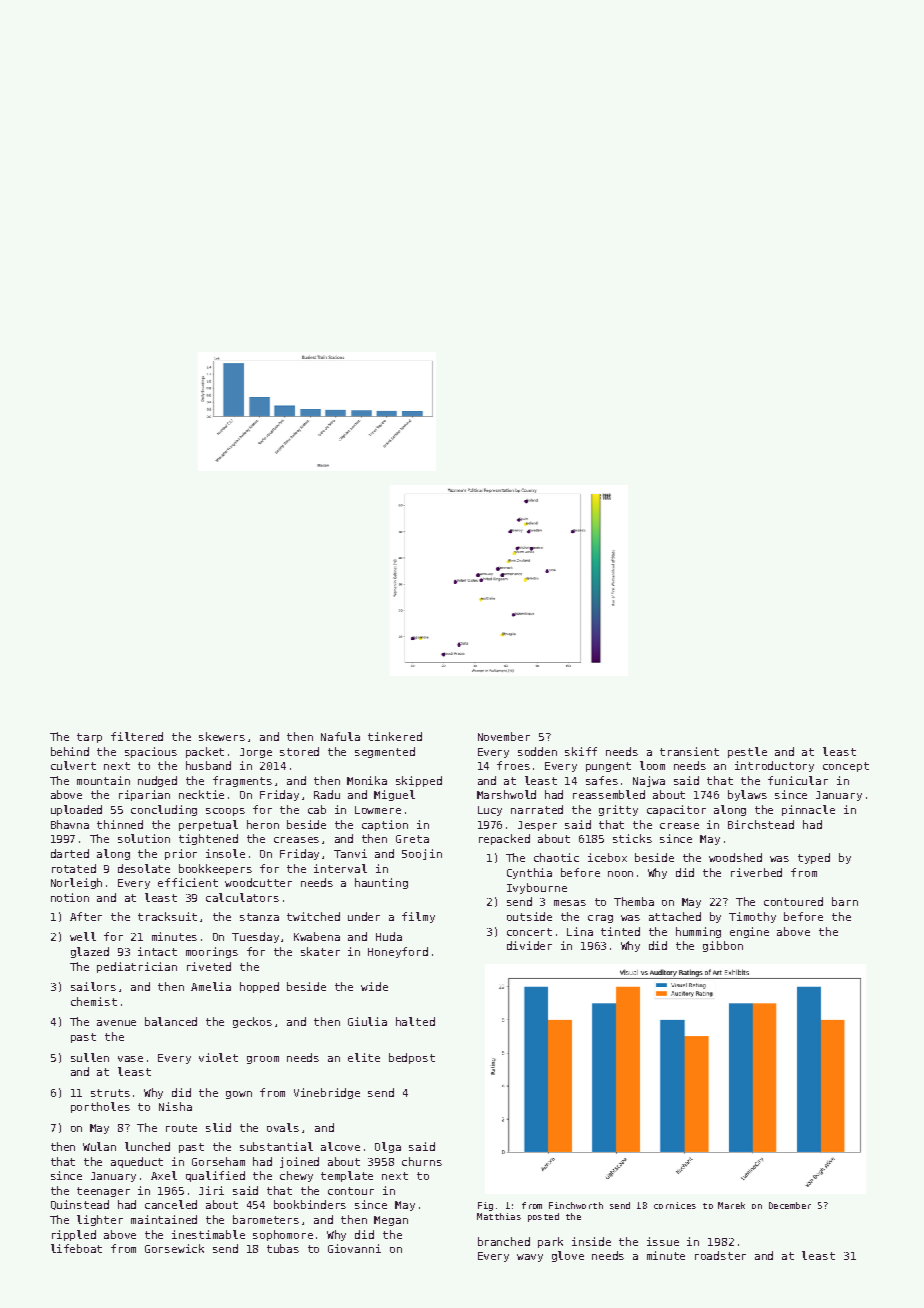  I want to click on engine, so click(749, 932).
